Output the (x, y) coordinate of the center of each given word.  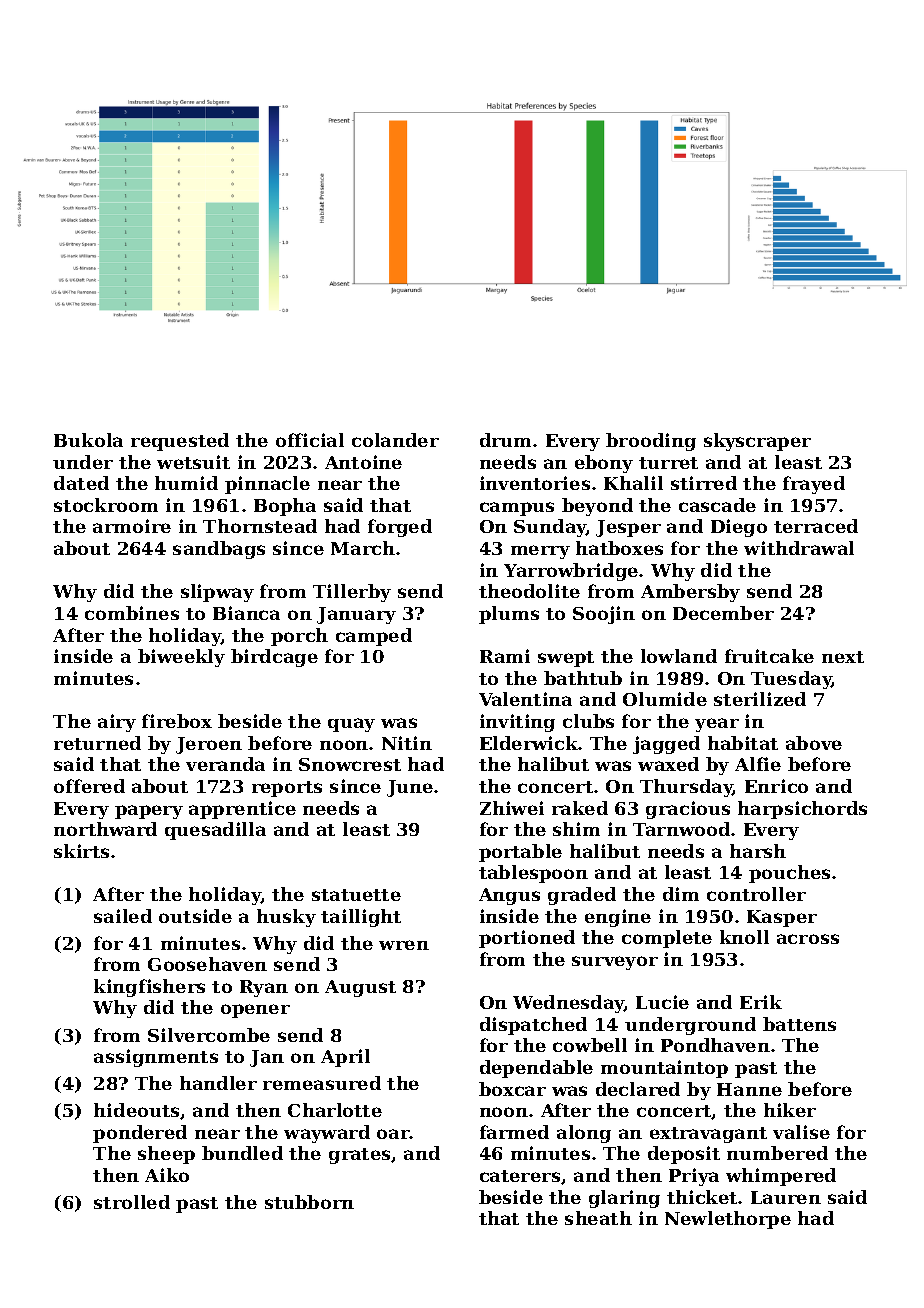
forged (400, 528)
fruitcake (769, 656)
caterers (520, 1176)
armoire (132, 526)
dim (681, 894)
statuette (356, 895)
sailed (123, 916)
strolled (132, 1202)
